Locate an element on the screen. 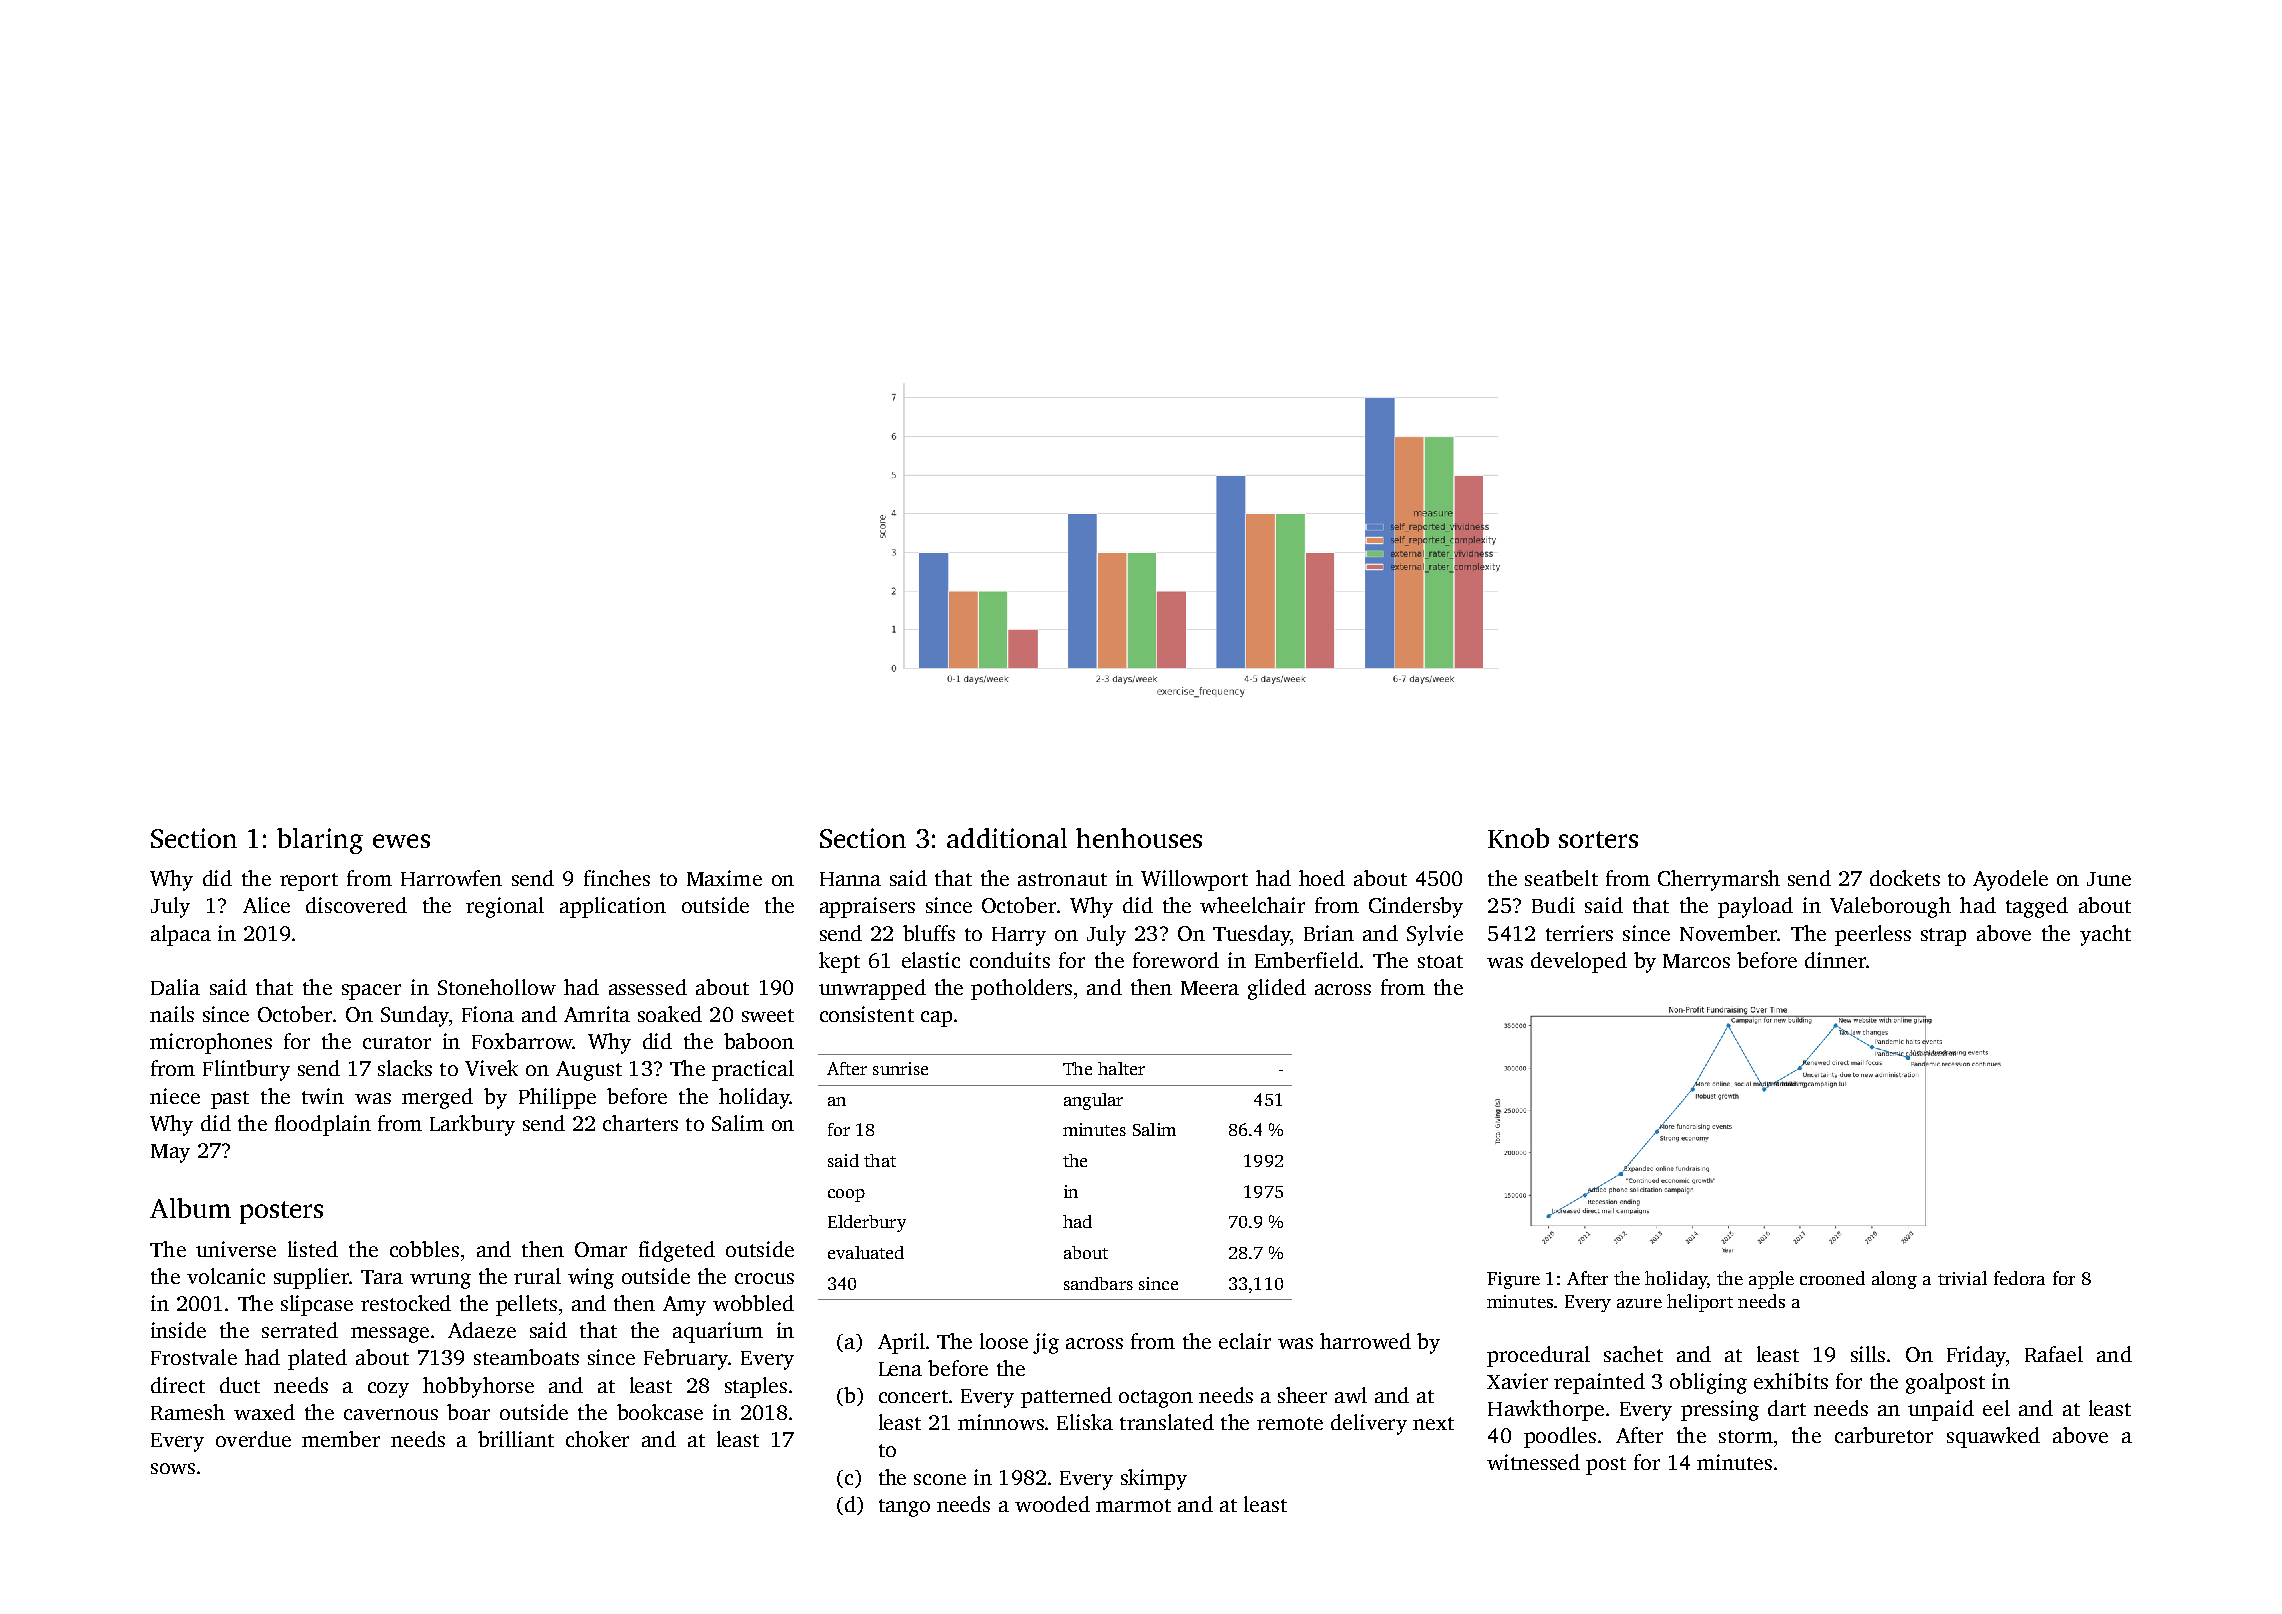 The image size is (2282, 1614). Omar is located at coordinates (601, 1249).
